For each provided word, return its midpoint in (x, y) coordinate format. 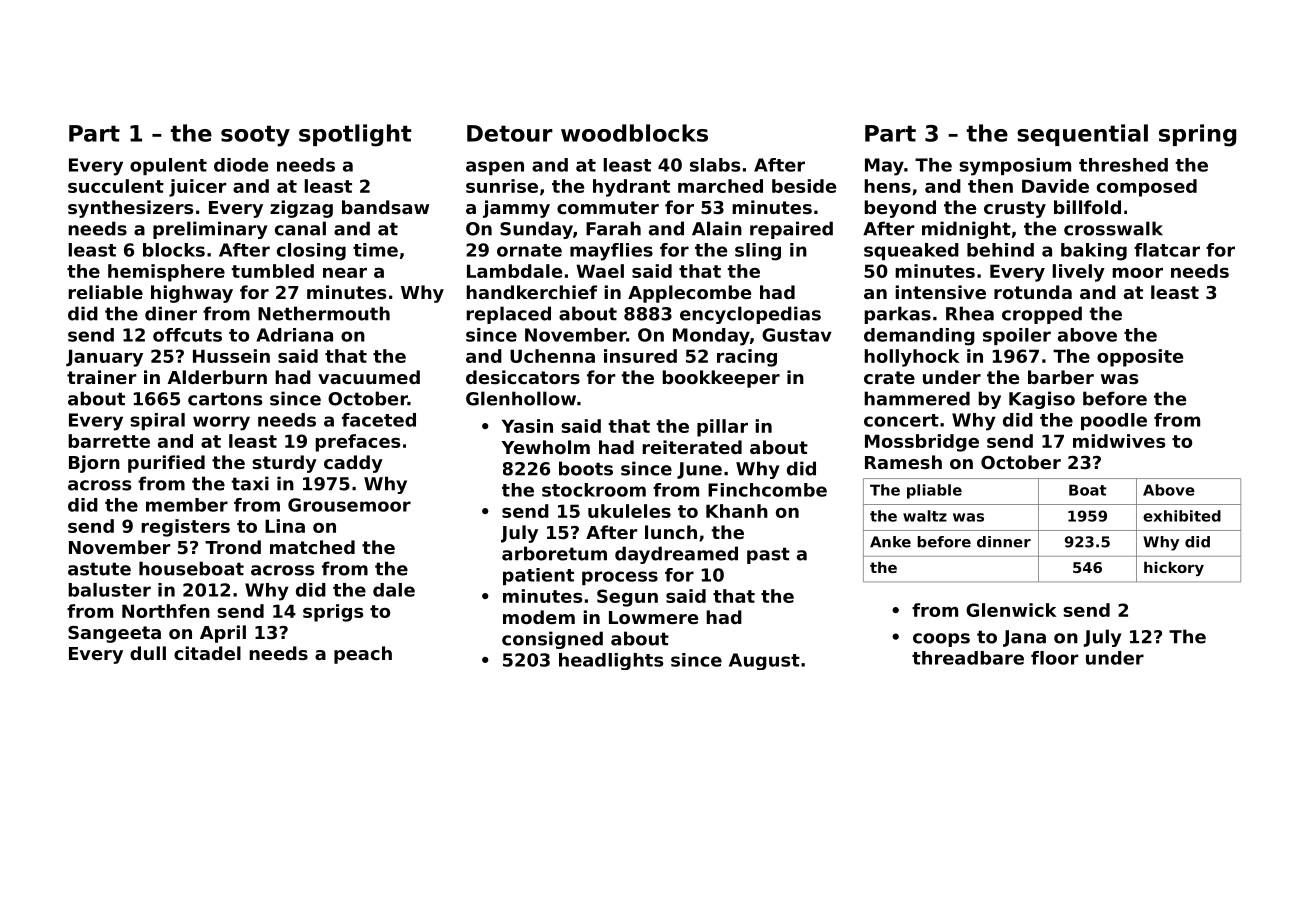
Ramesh (903, 462)
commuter (608, 207)
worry (221, 423)
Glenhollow (521, 398)
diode (241, 165)
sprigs (333, 613)
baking (1094, 252)
